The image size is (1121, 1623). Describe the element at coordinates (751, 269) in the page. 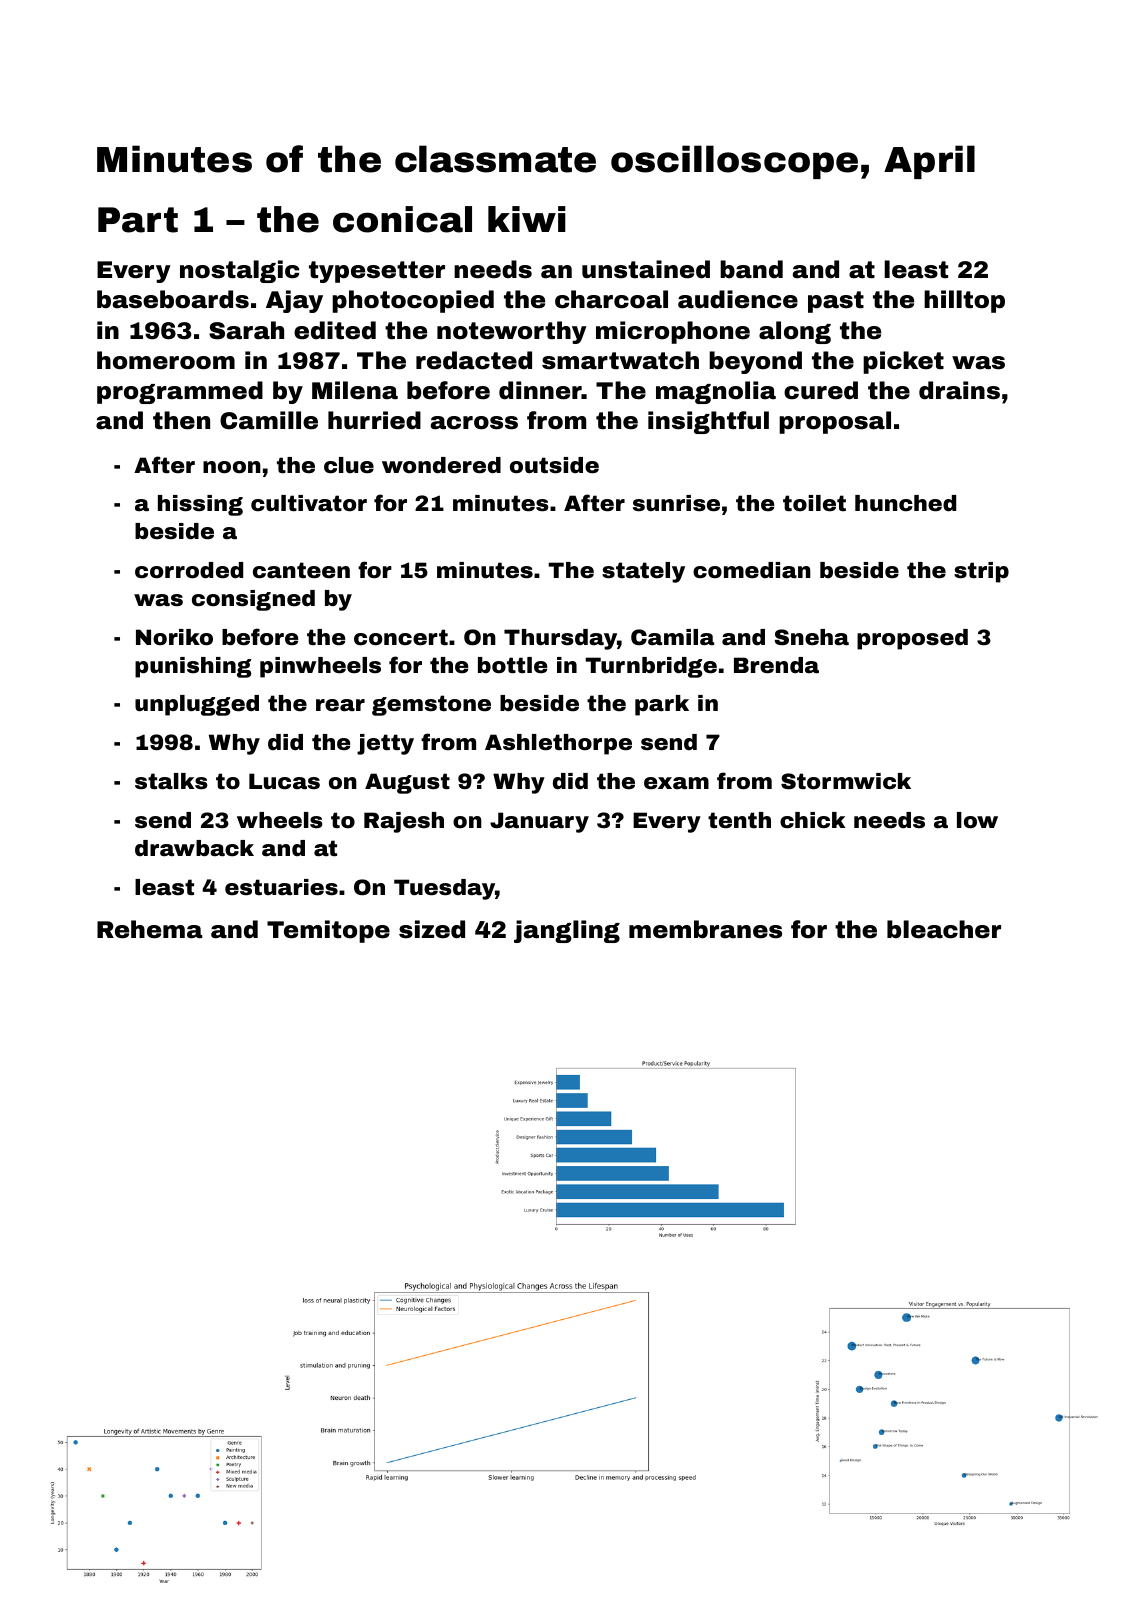

I see `band` at that location.
